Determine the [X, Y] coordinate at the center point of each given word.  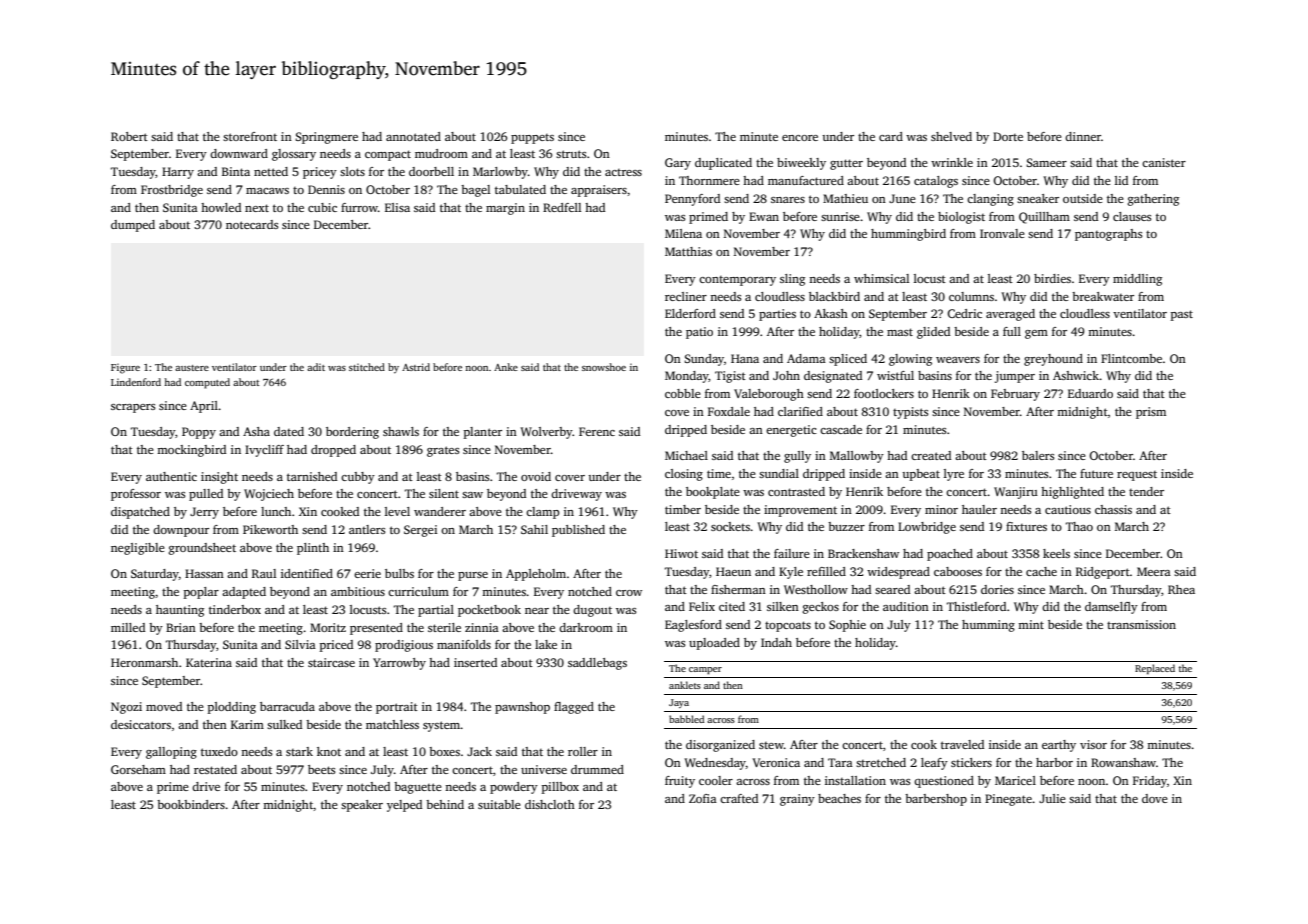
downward [239, 153]
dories [997, 589]
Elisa [397, 207]
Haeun [733, 571]
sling [792, 280]
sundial [779, 473]
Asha [256, 431]
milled [128, 627]
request [1137, 476]
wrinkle [952, 162]
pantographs [1108, 235]
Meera [1154, 571]
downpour [181, 531]
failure [792, 553]
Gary [678, 164]
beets [321, 769]
